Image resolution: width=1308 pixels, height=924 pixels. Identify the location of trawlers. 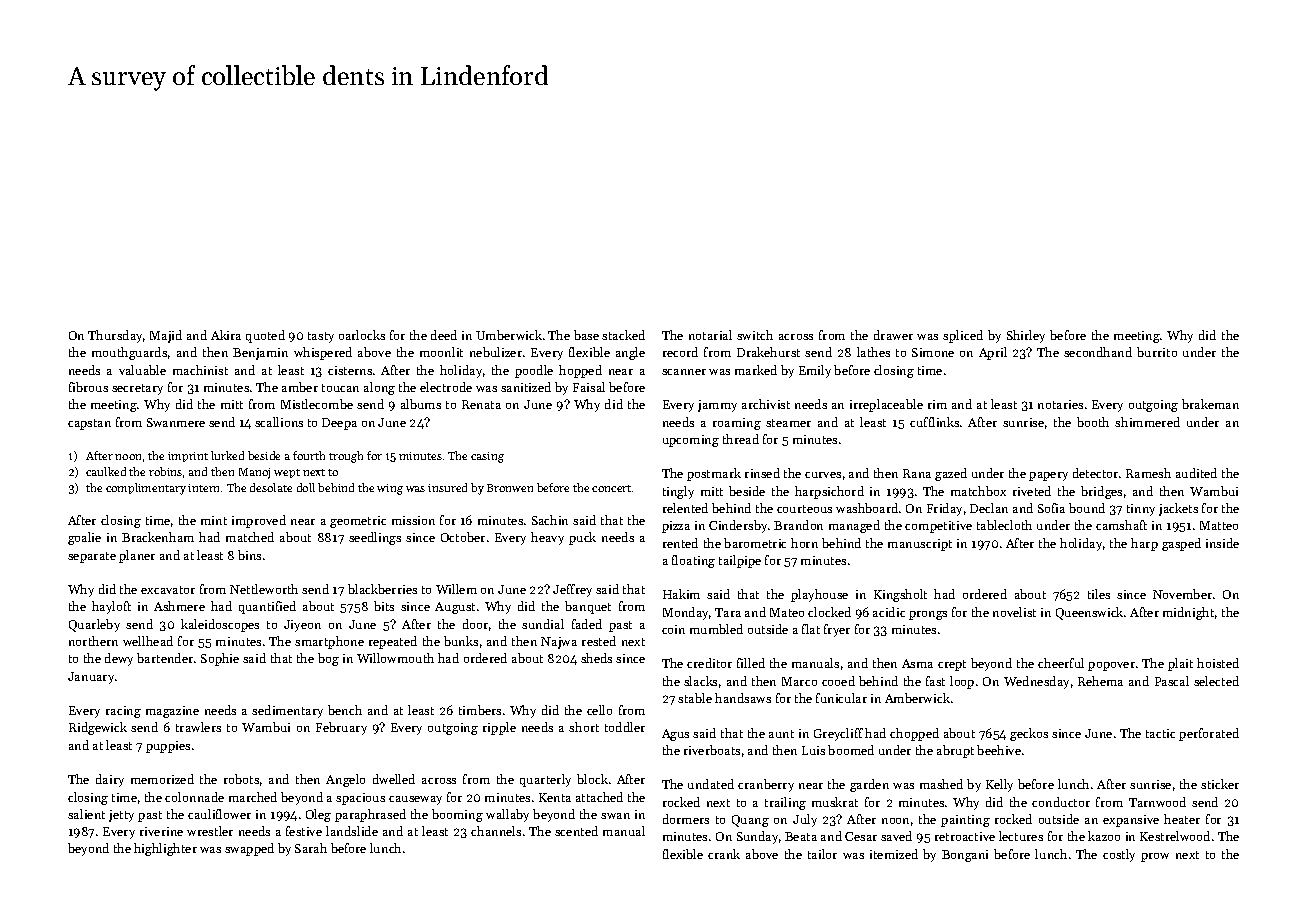
(198, 727).
